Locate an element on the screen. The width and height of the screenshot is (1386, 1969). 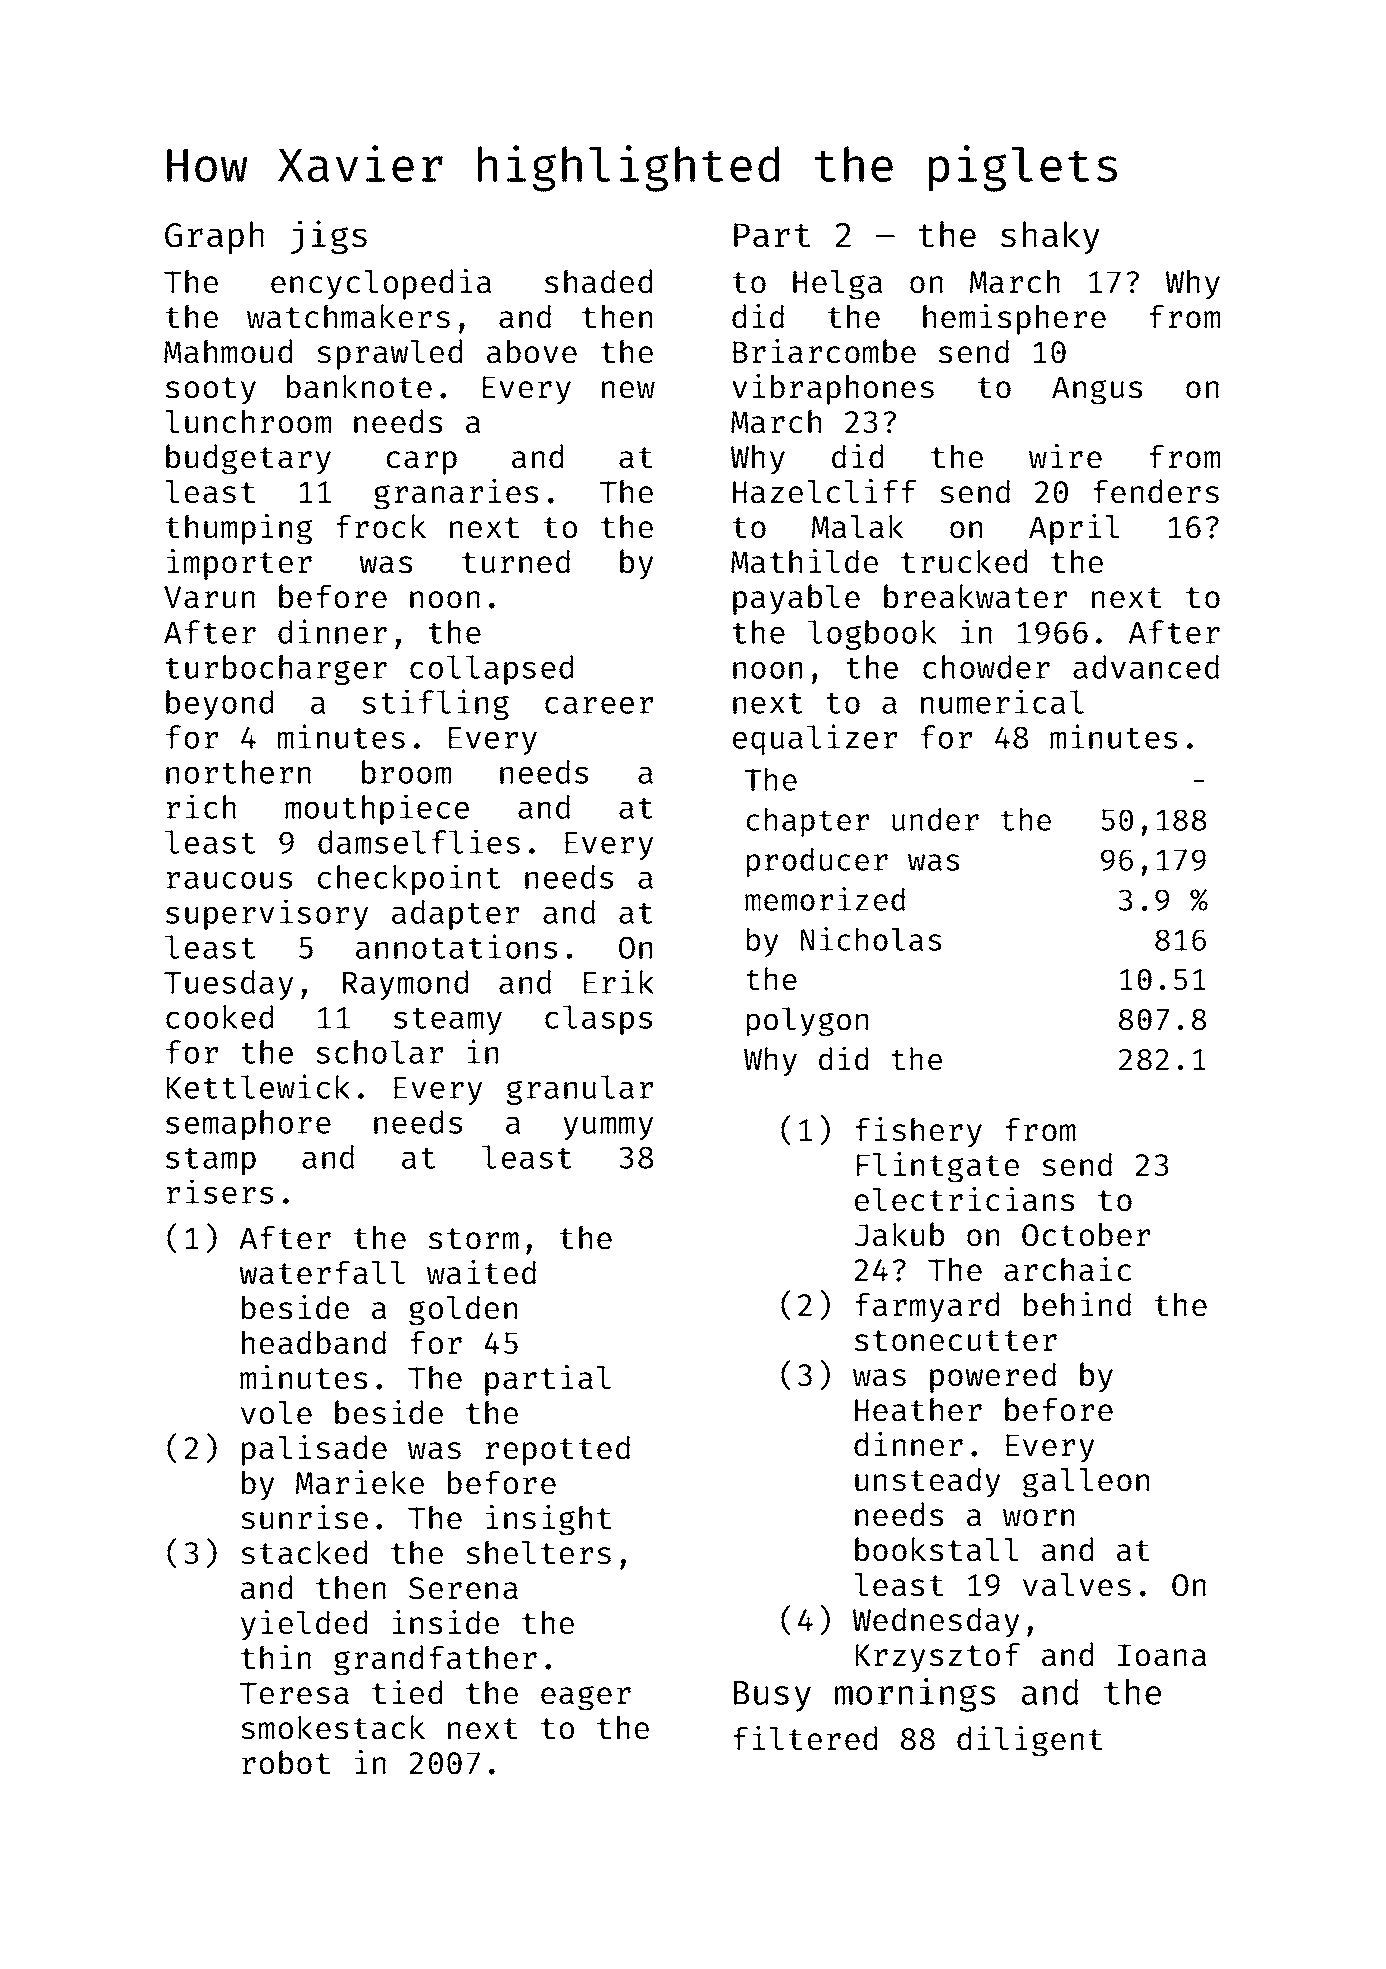
golden is located at coordinates (463, 1310).
